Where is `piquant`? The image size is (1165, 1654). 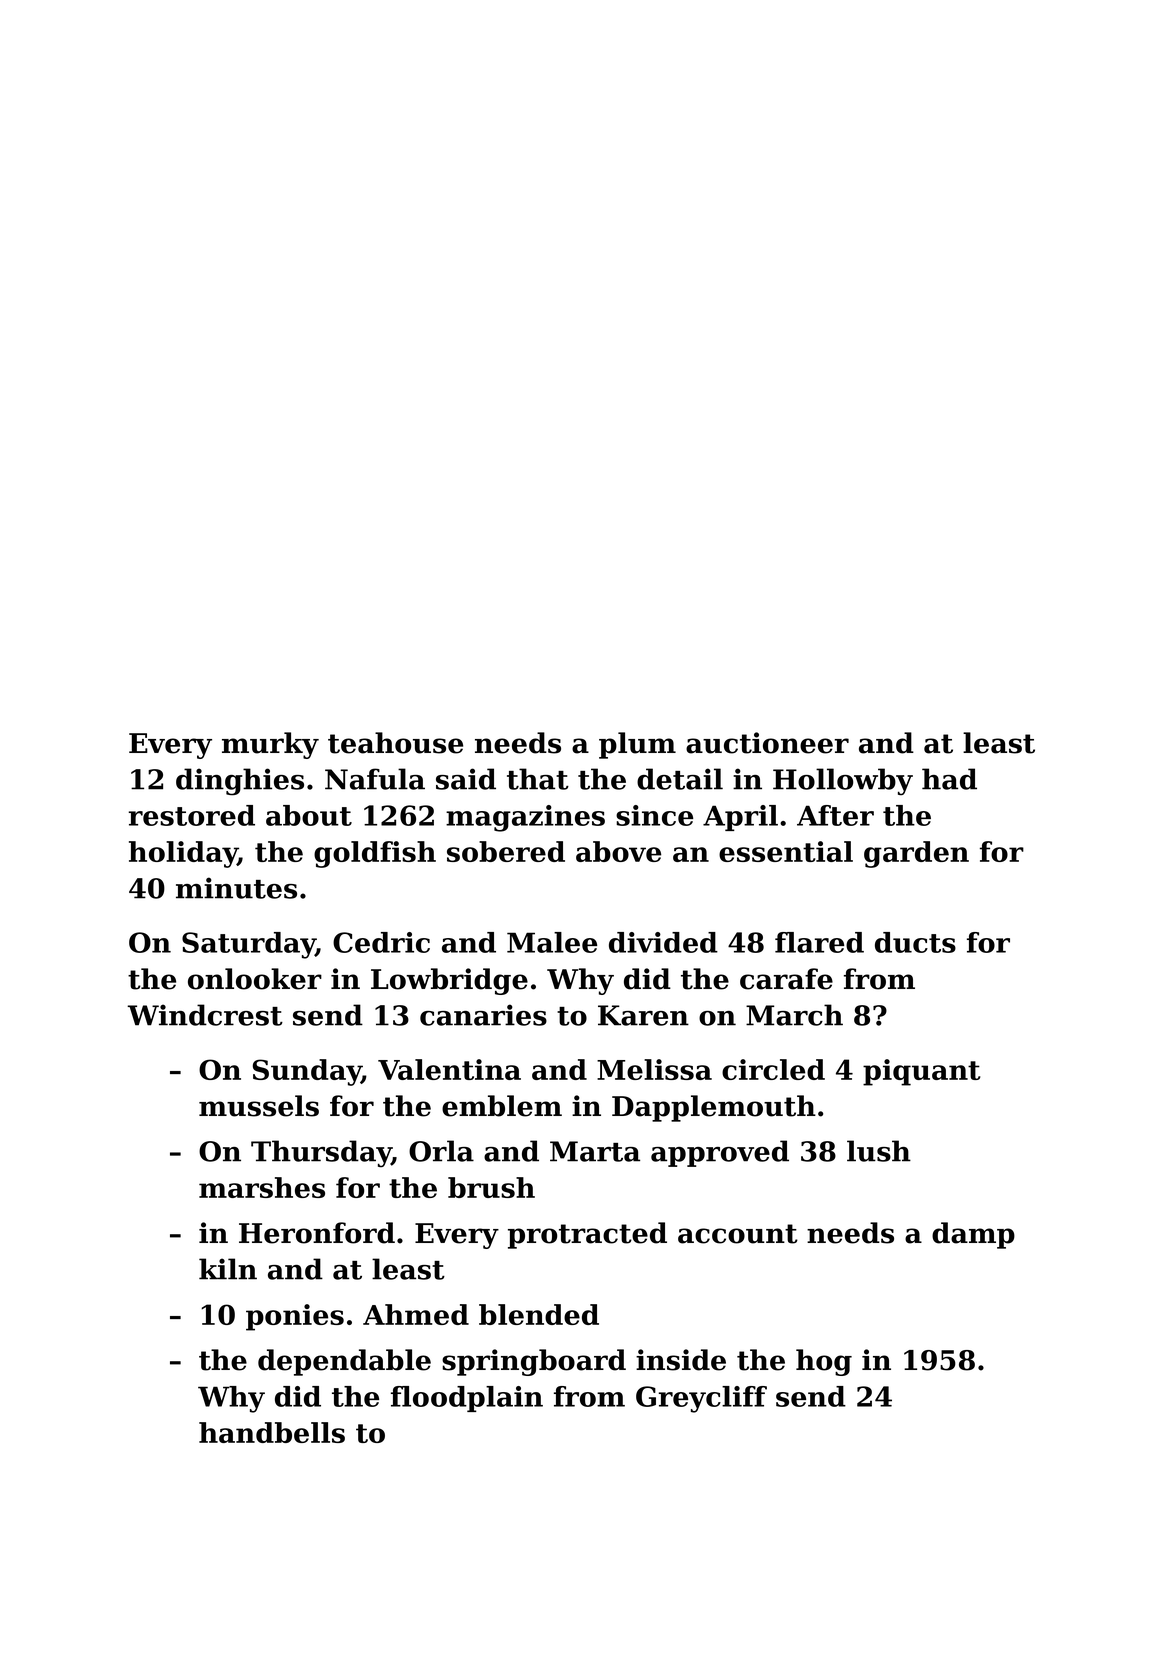
piquant is located at coordinates (921, 1072).
